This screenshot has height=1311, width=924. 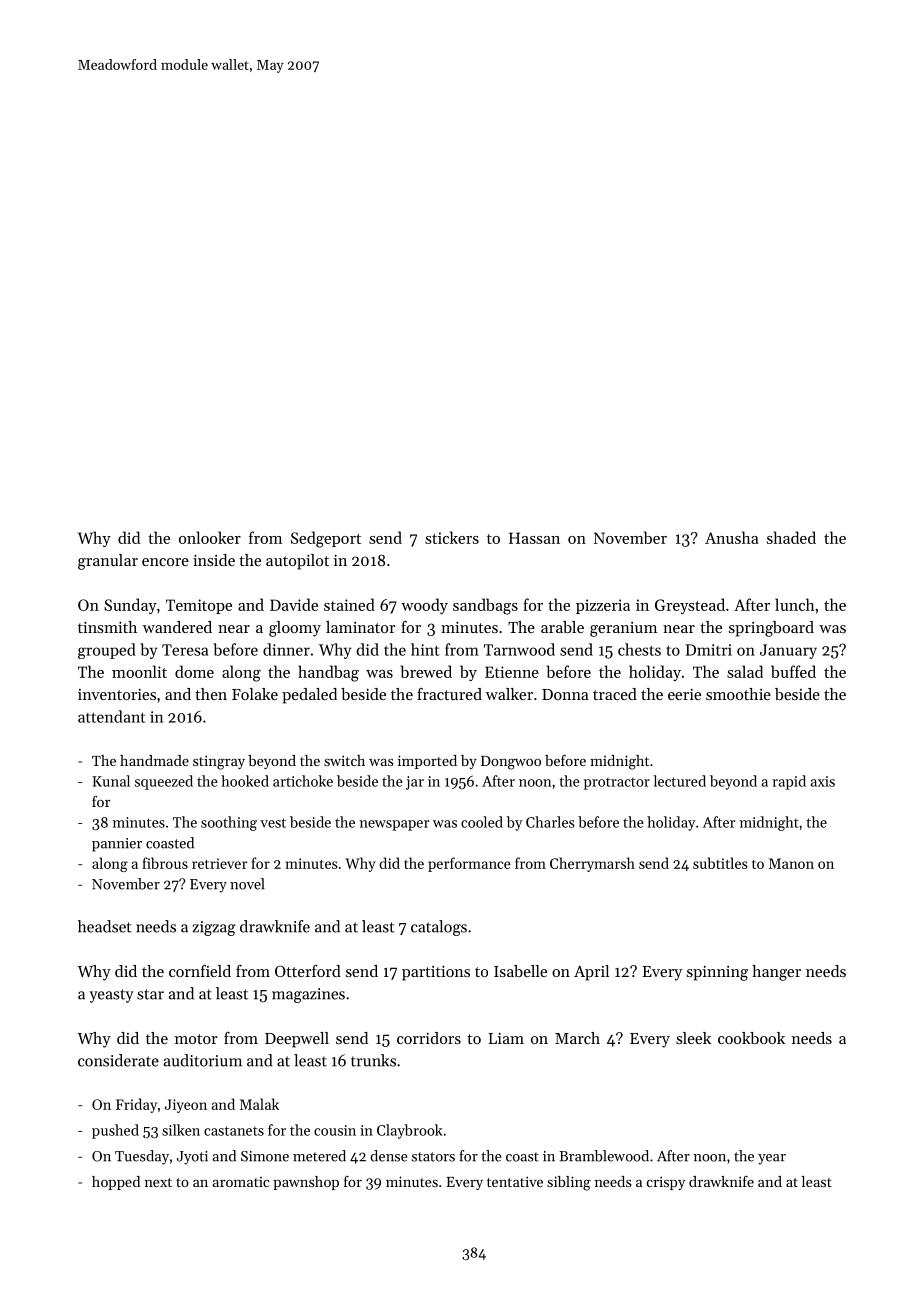 I want to click on imported, so click(x=427, y=762).
